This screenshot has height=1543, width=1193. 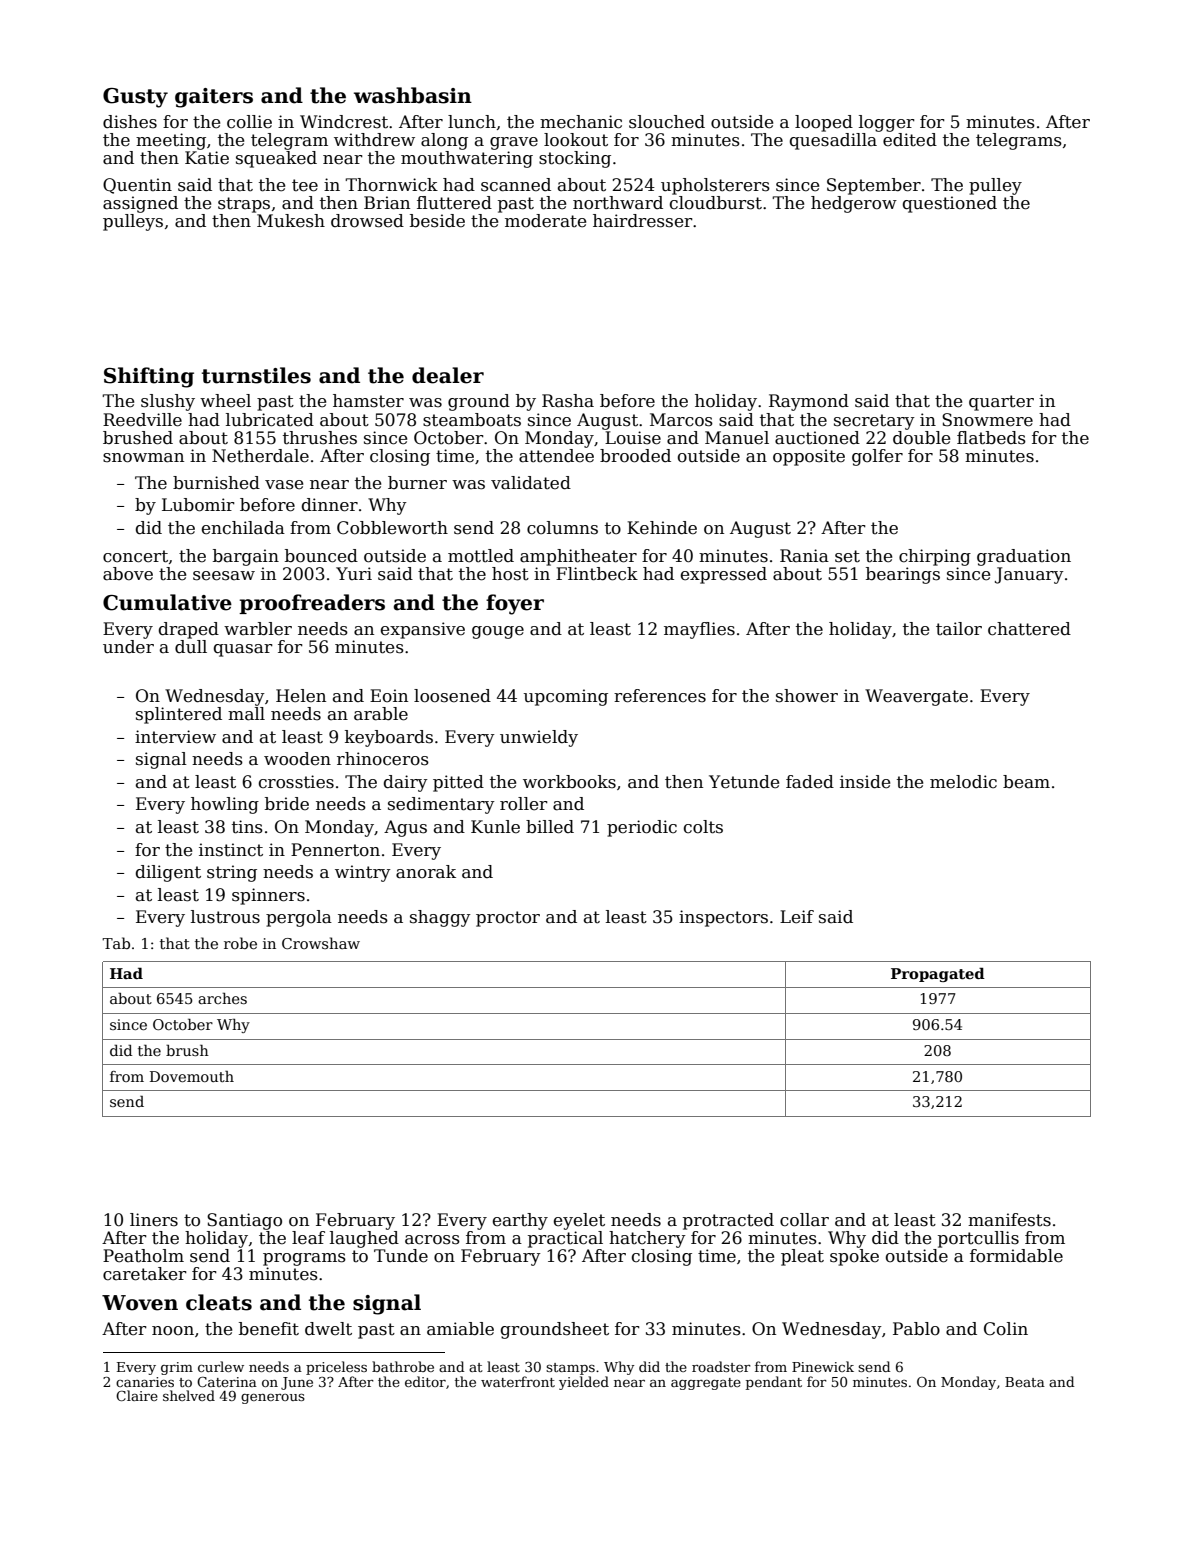 I want to click on slouched, so click(x=667, y=122).
